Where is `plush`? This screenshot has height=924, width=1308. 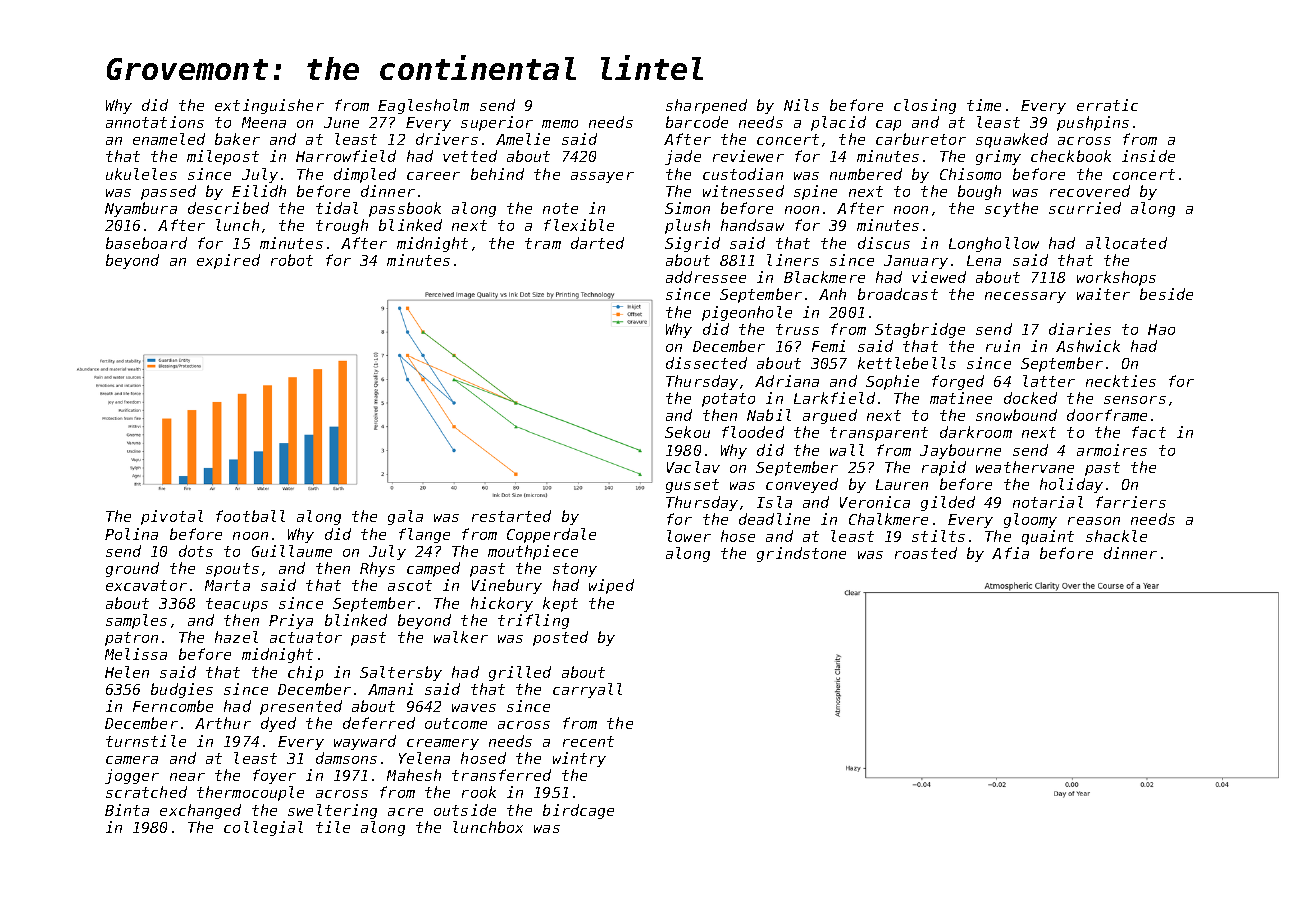
plush is located at coordinates (687, 226).
